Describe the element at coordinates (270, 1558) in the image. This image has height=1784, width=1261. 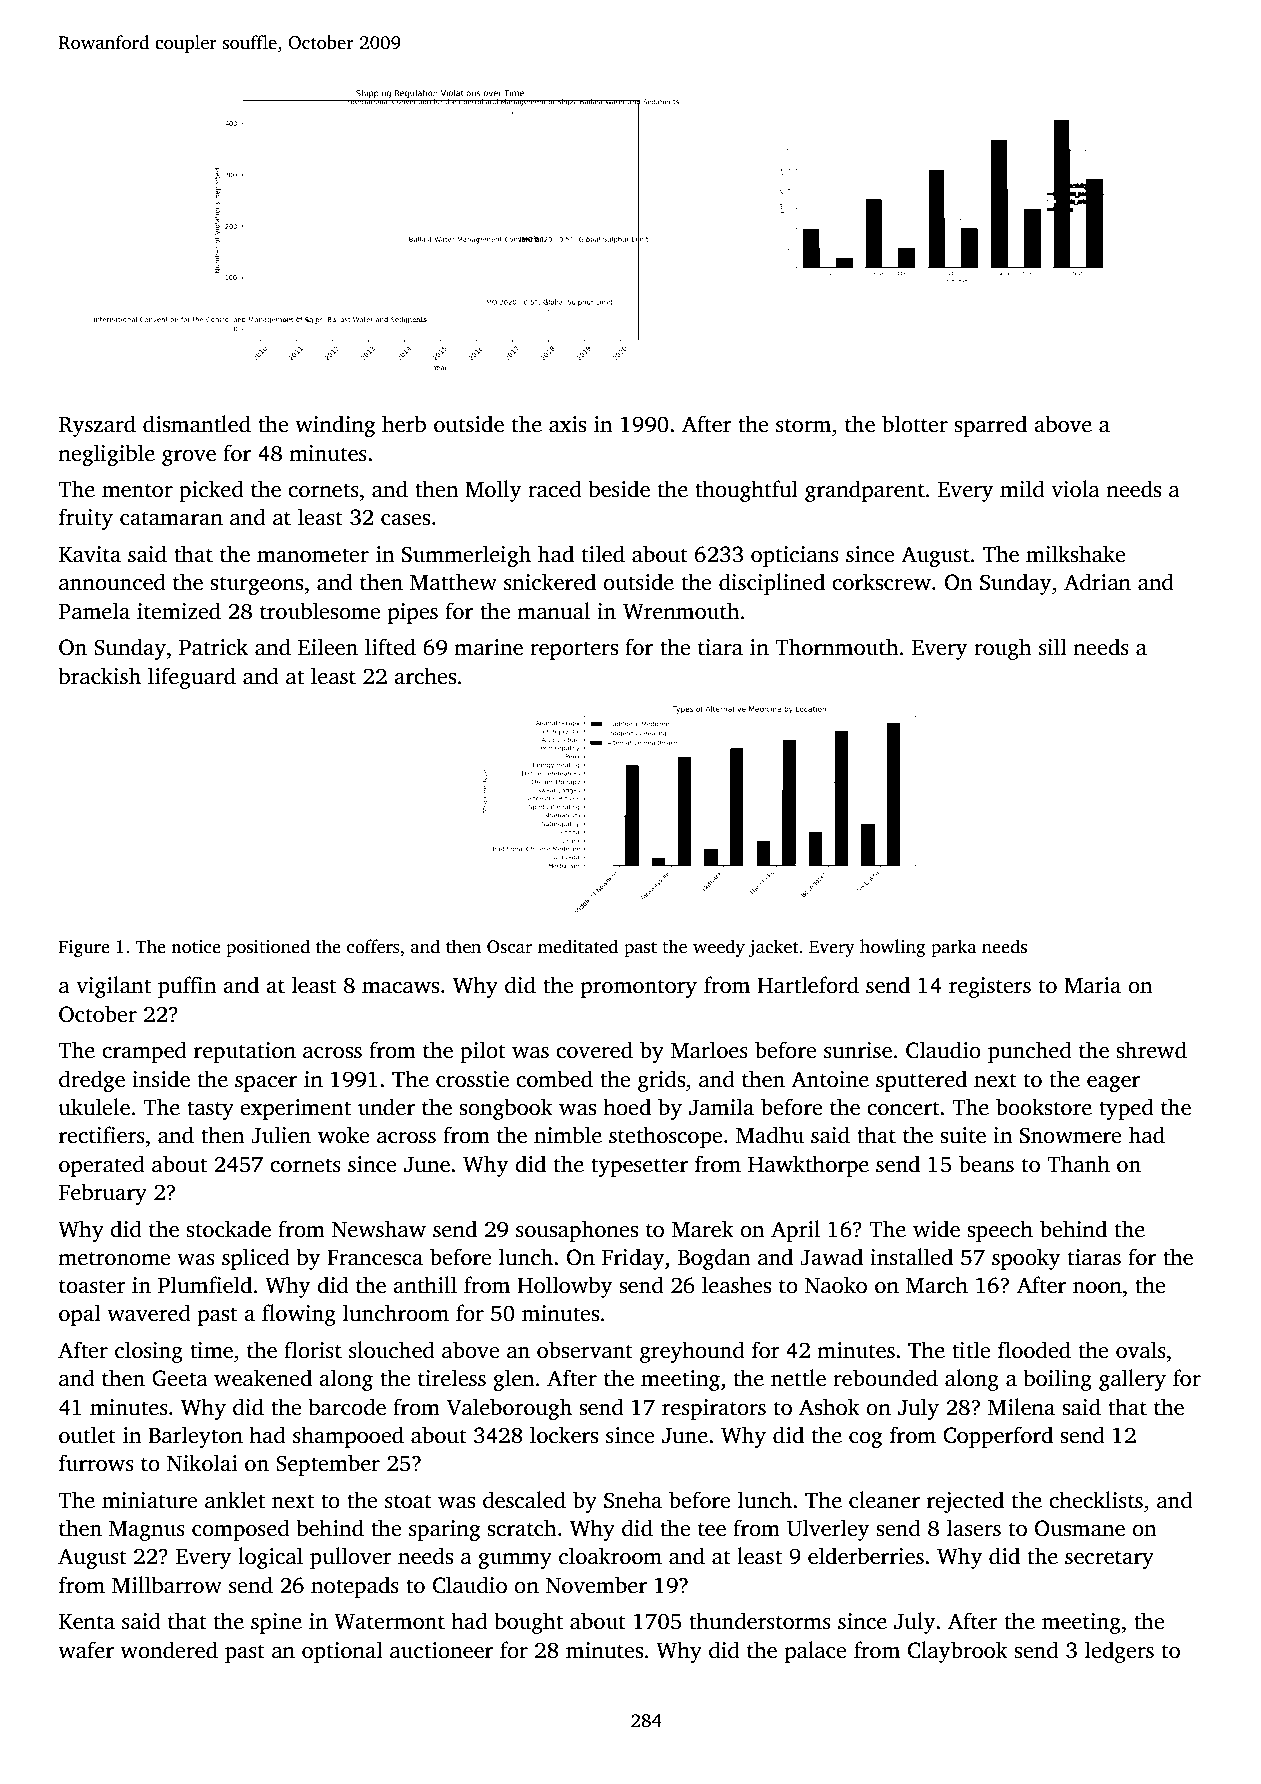
I see `logical` at that location.
